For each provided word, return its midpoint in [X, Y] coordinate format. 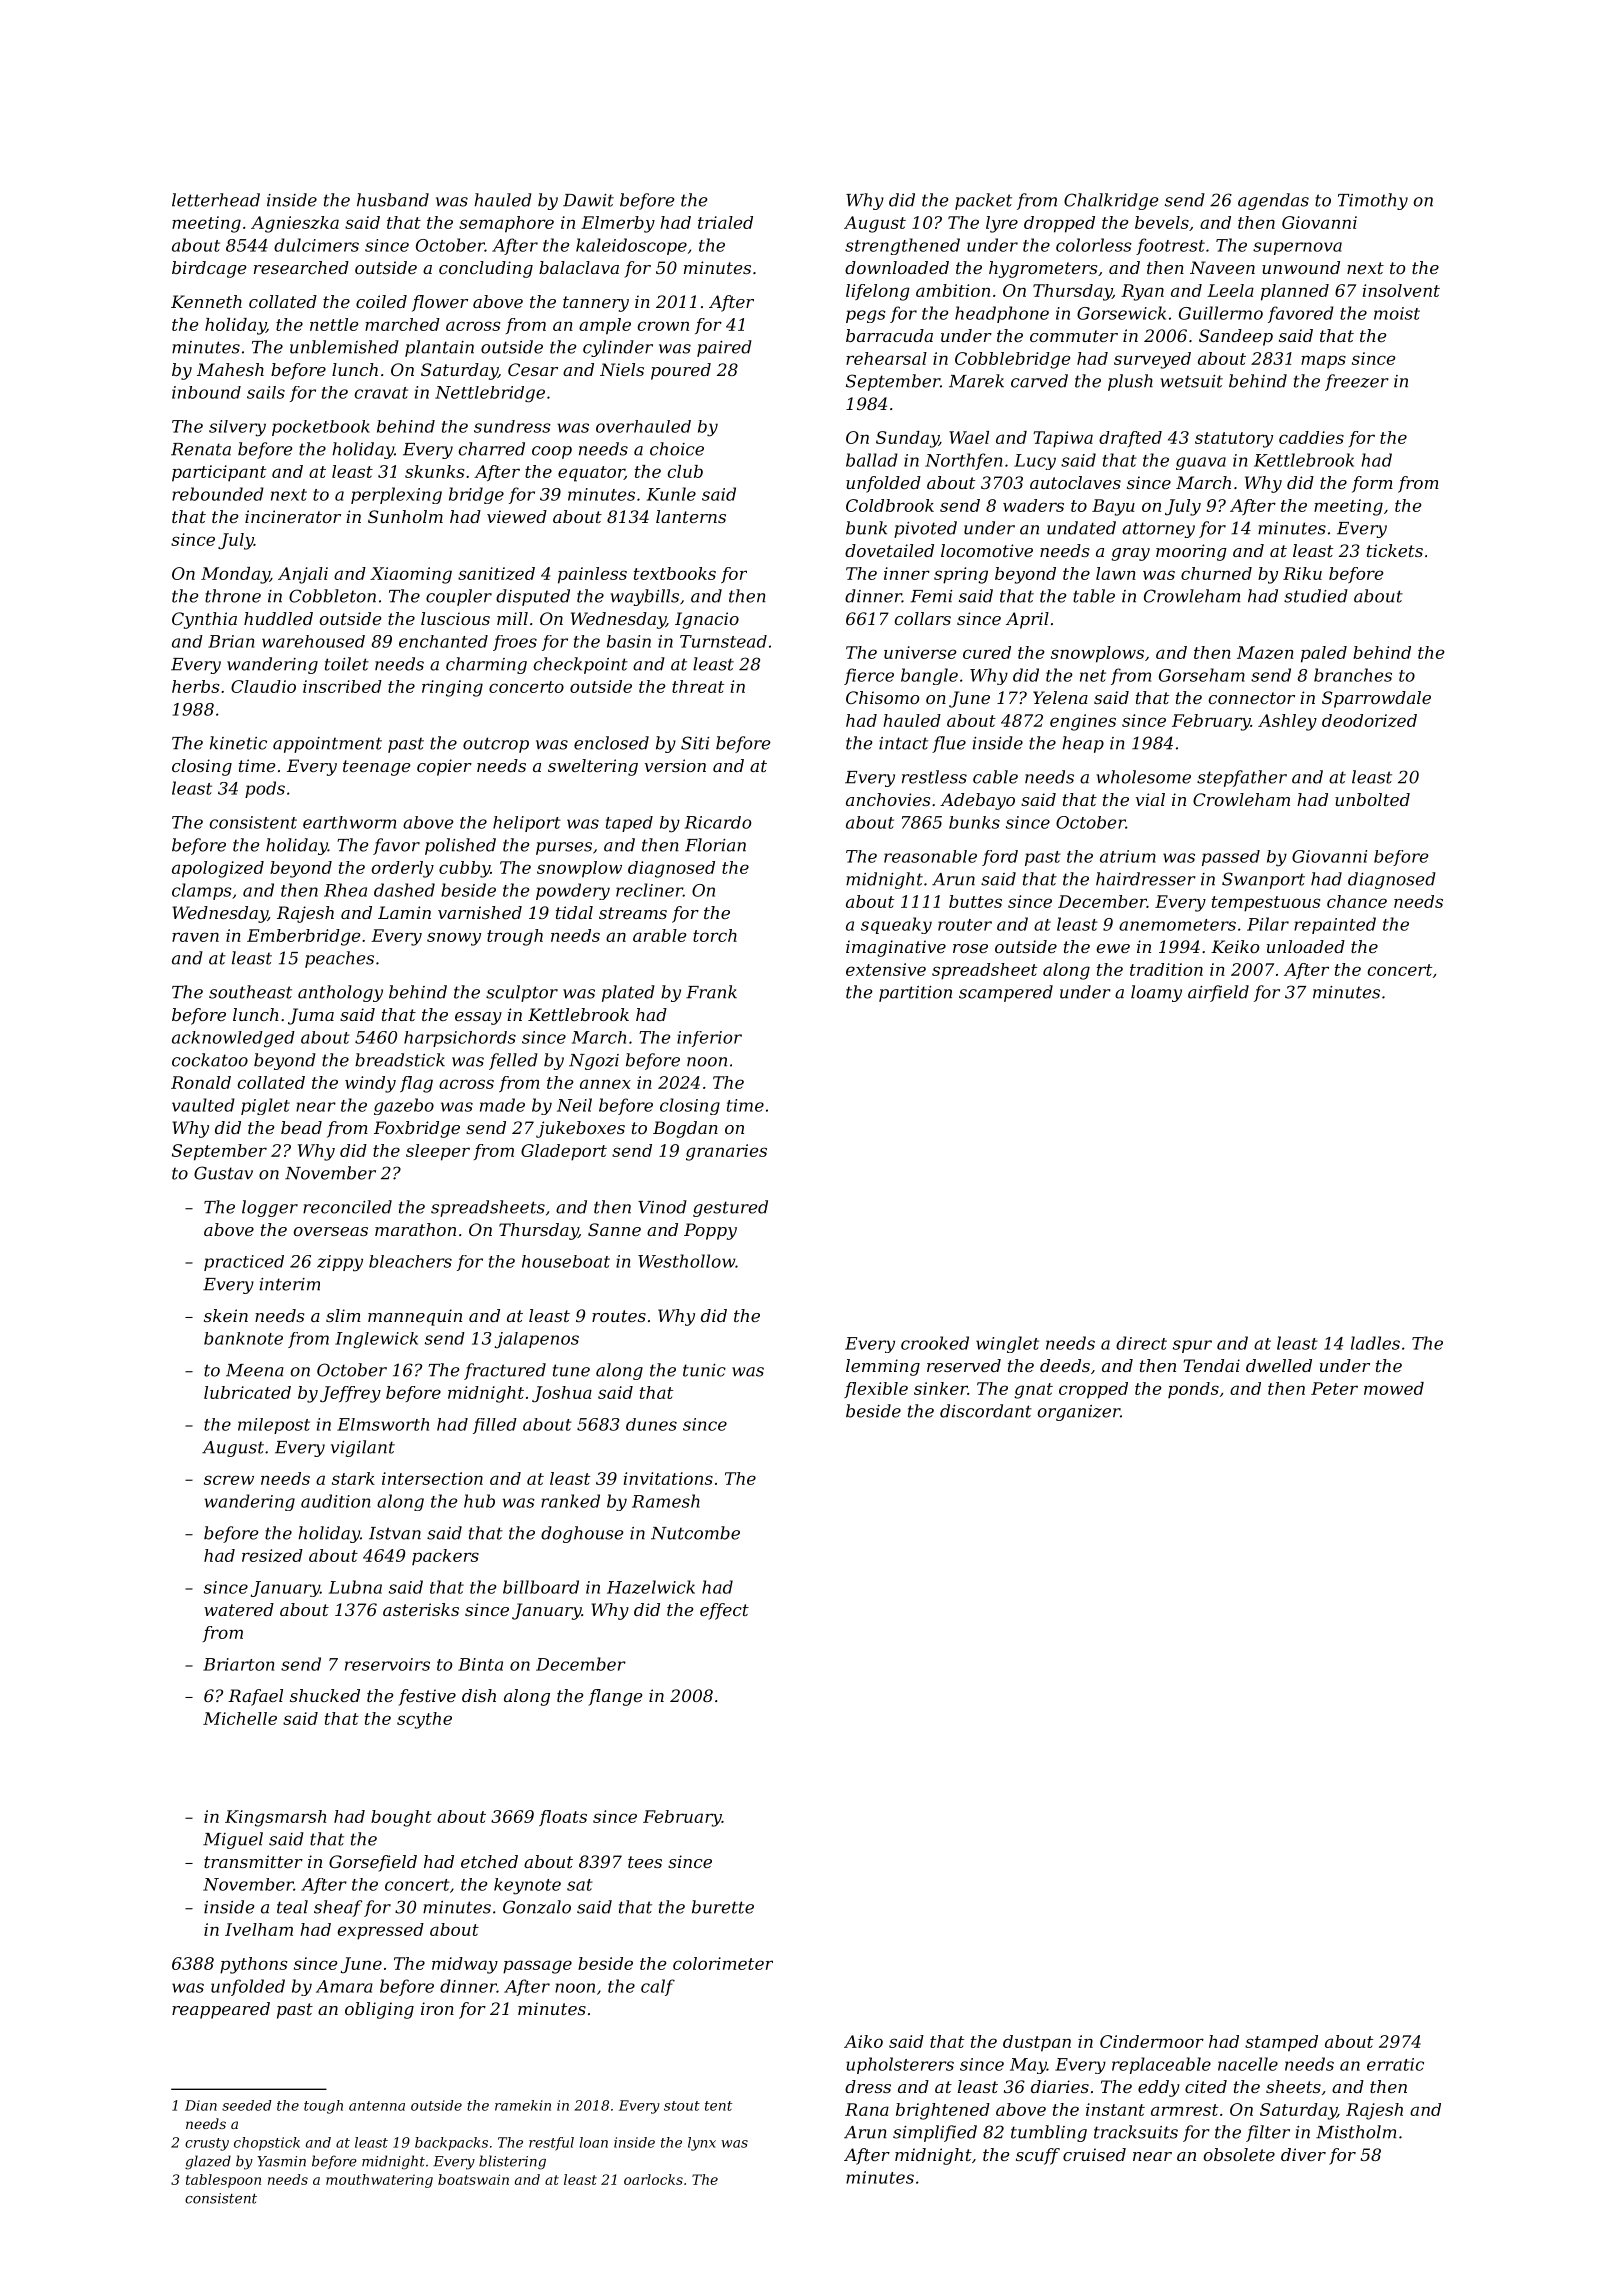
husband [393, 200]
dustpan [1037, 2043]
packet [983, 201]
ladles [1375, 1343]
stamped [1281, 2043]
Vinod [662, 1207]
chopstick [267, 2144]
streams [633, 913]
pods [265, 789]
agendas [1273, 201]
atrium [1128, 856]
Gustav [223, 1173]
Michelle [240, 1718]
